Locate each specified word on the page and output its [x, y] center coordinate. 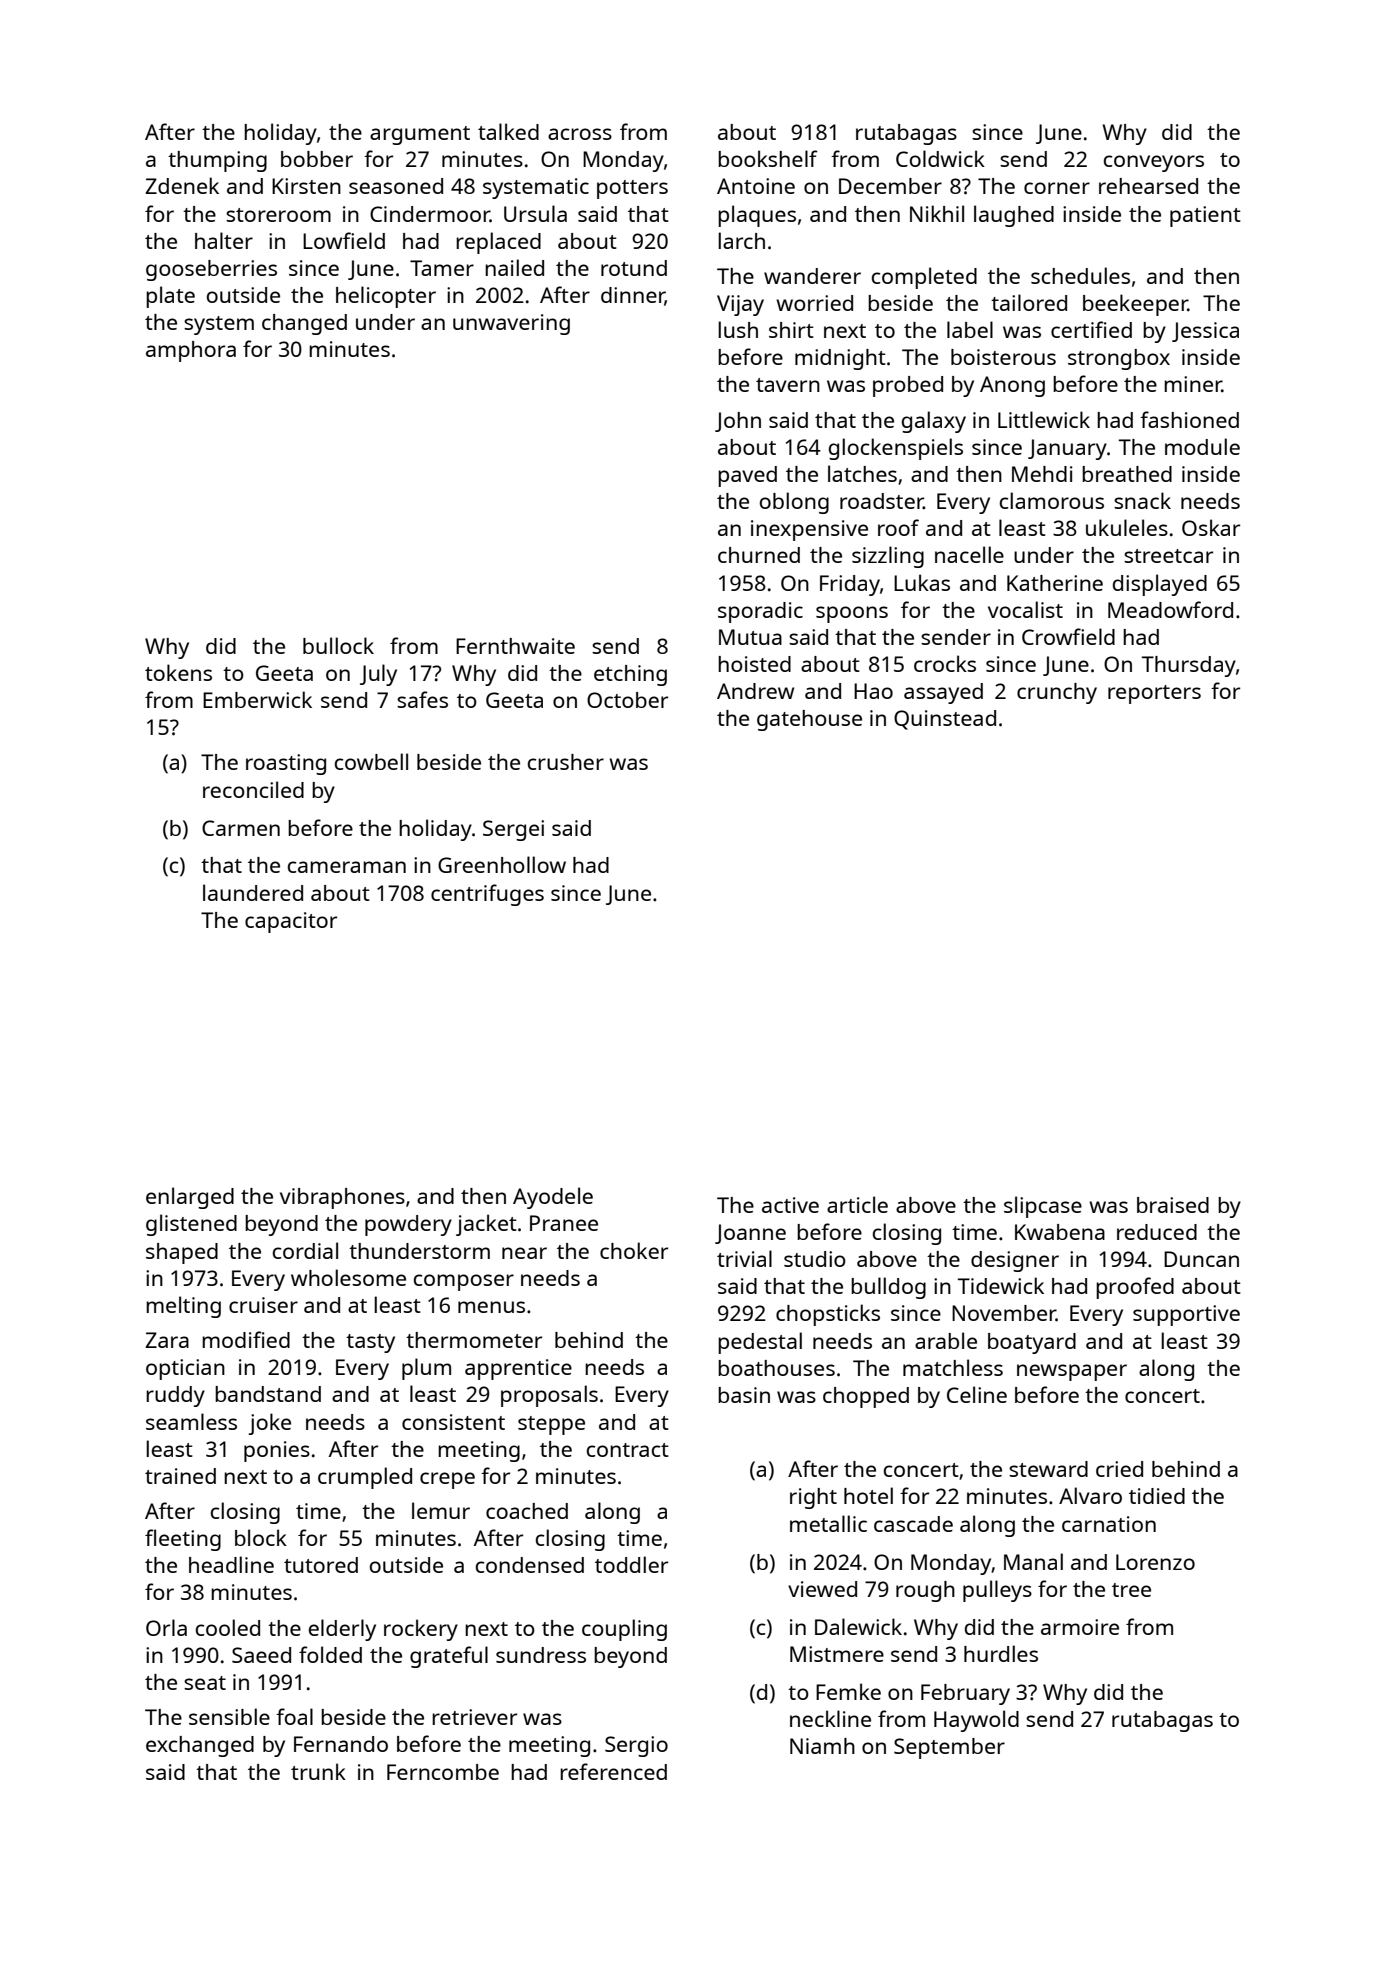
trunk [318, 1771]
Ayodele [553, 1198]
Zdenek [182, 185]
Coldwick [940, 158]
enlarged [190, 1198]
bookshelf [768, 158]
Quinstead [945, 720]
